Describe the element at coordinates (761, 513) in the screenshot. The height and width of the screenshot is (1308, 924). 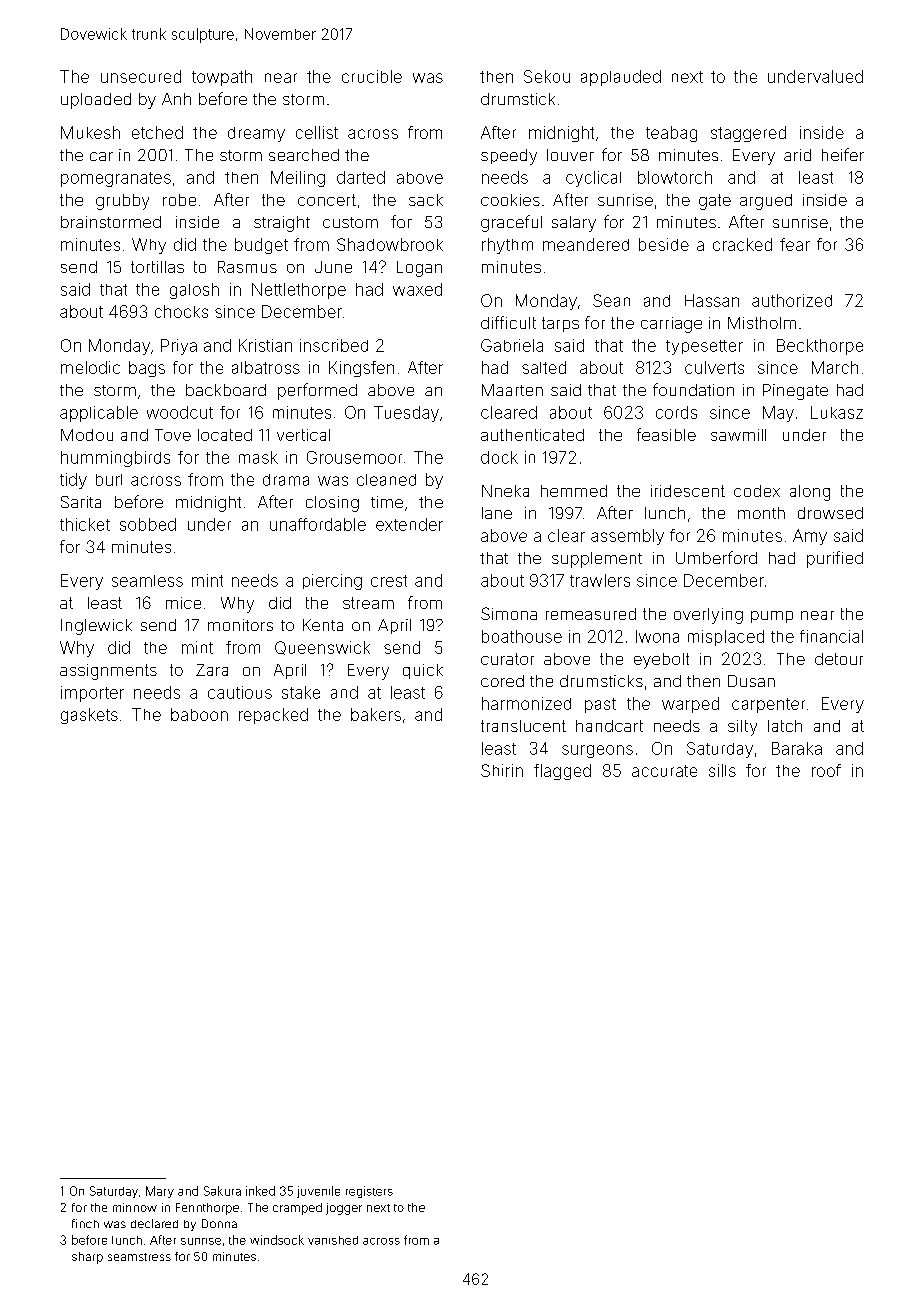
I see `month` at that location.
